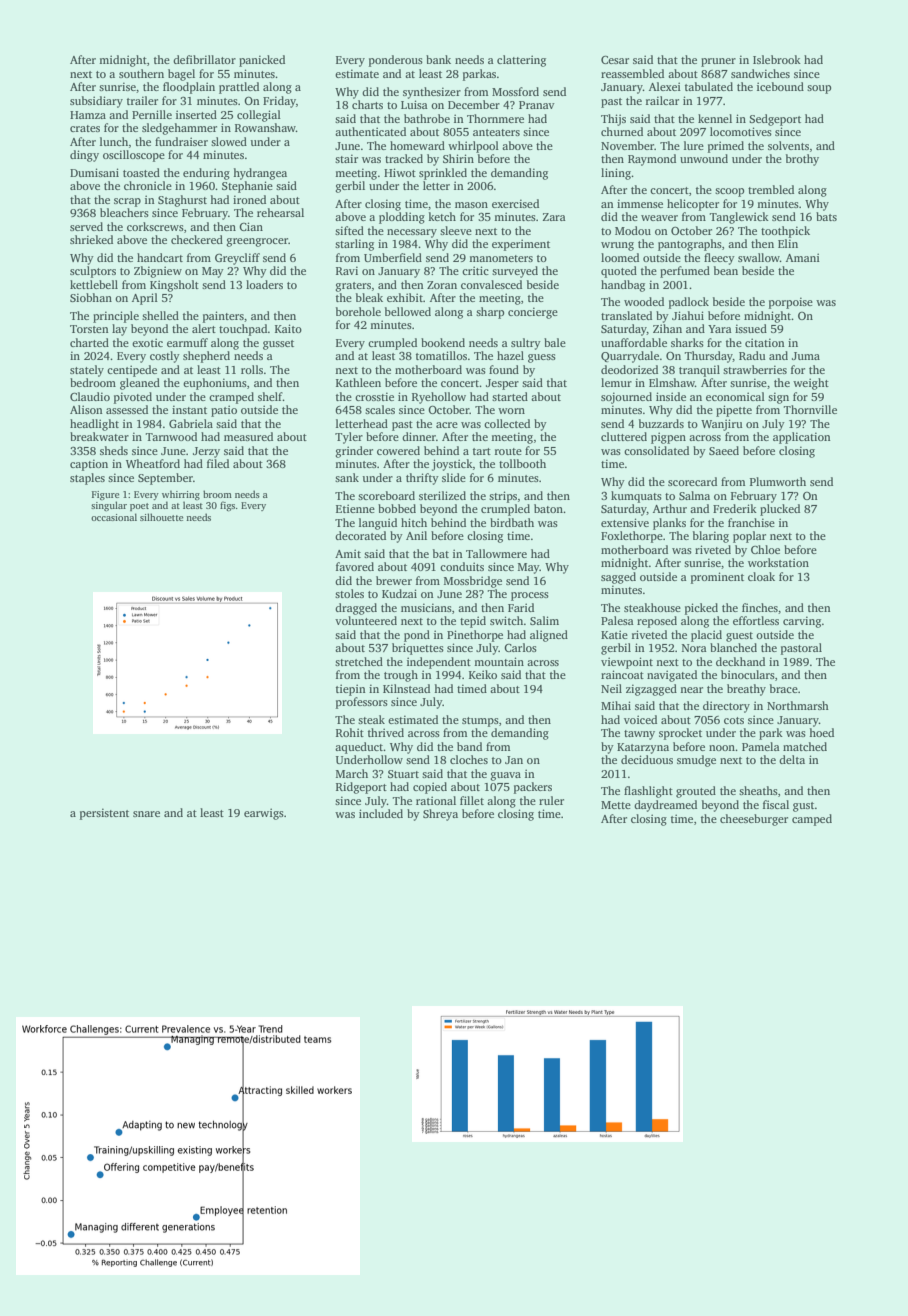 Image resolution: width=908 pixels, height=1316 pixels. What do you see at coordinates (94, 172) in the document?
I see `Dumisani` at bounding box center [94, 172].
